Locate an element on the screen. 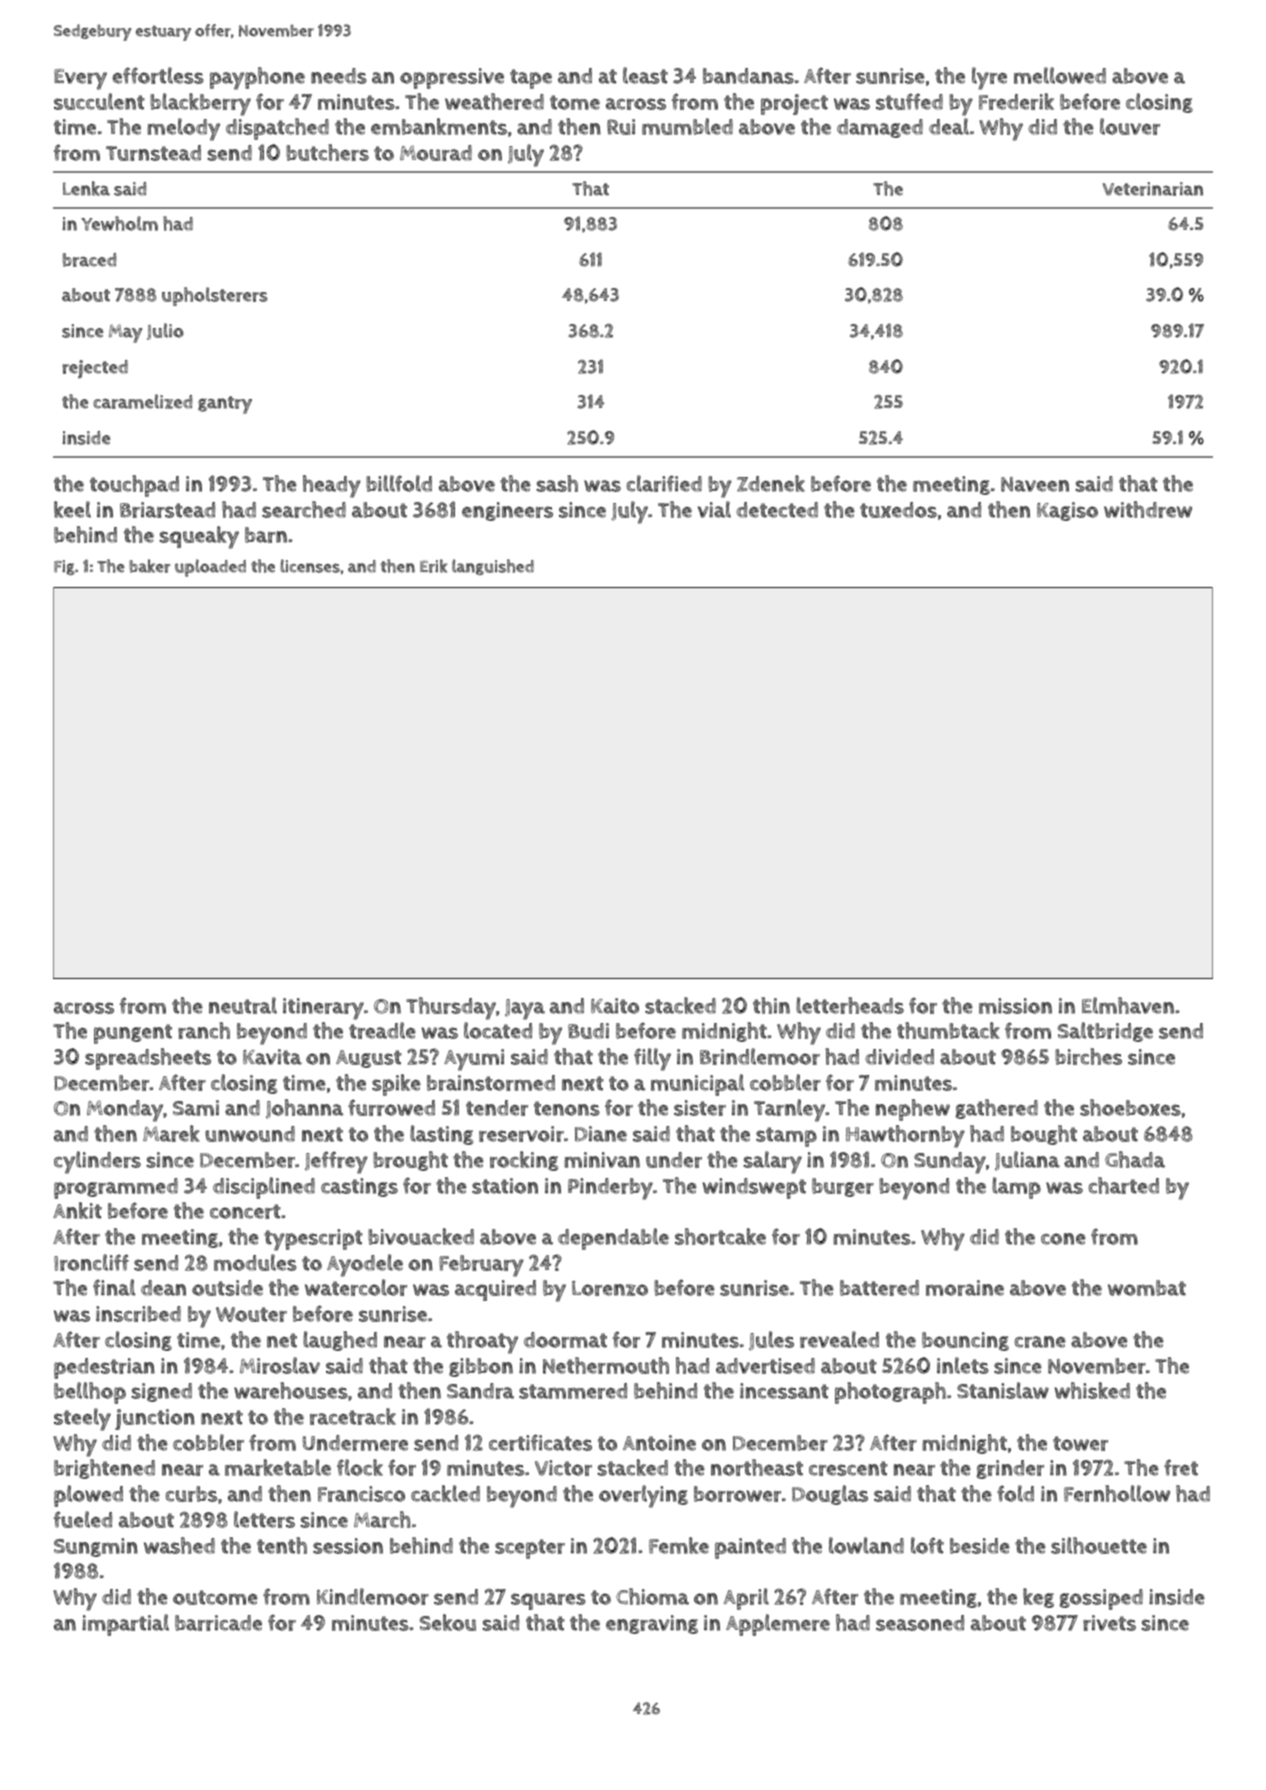 The width and height of the screenshot is (1266, 1790). Sekou is located at coordinates (448, 1622).
